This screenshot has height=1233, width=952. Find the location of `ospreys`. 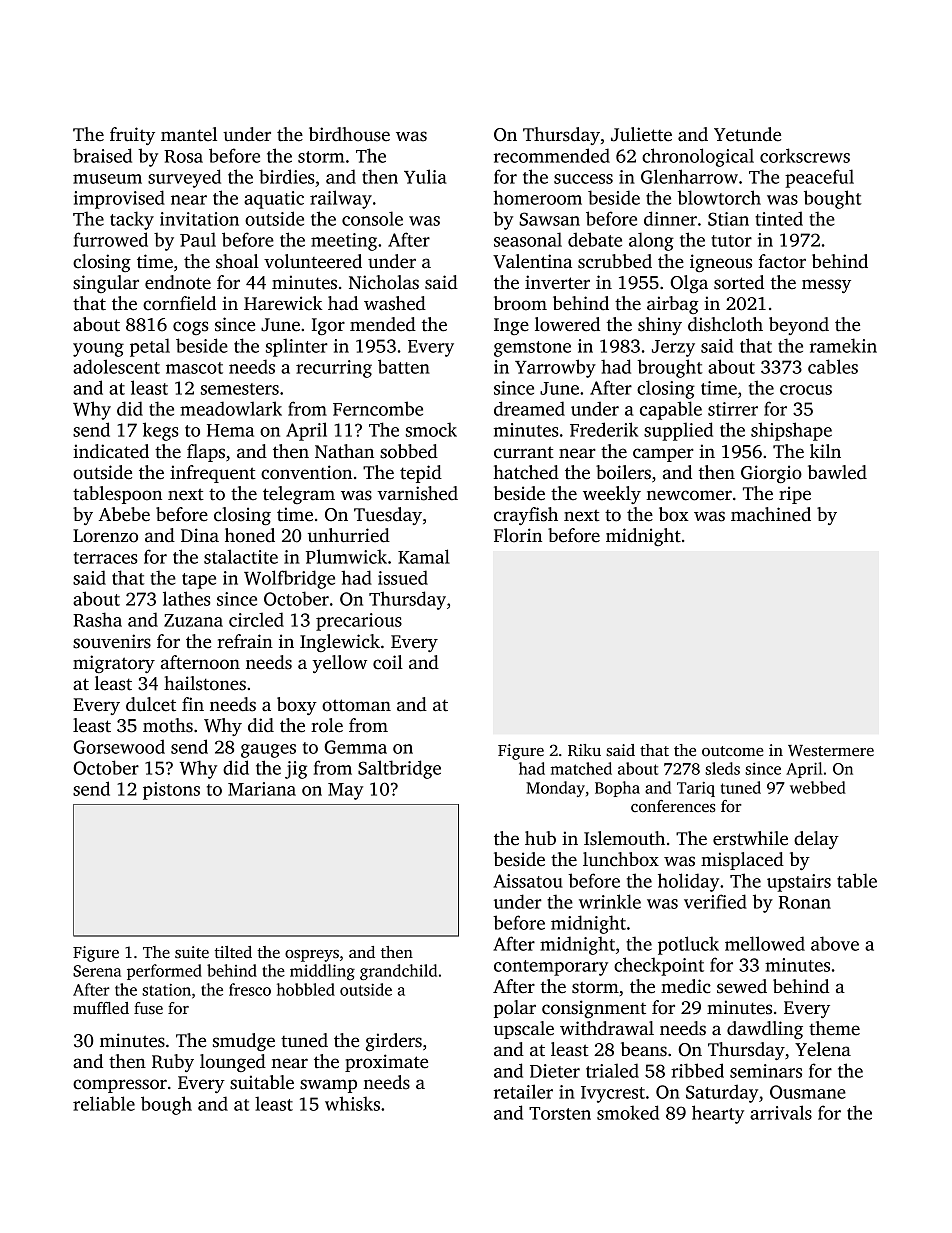

ospreys is located at coordinates (312, 956).
